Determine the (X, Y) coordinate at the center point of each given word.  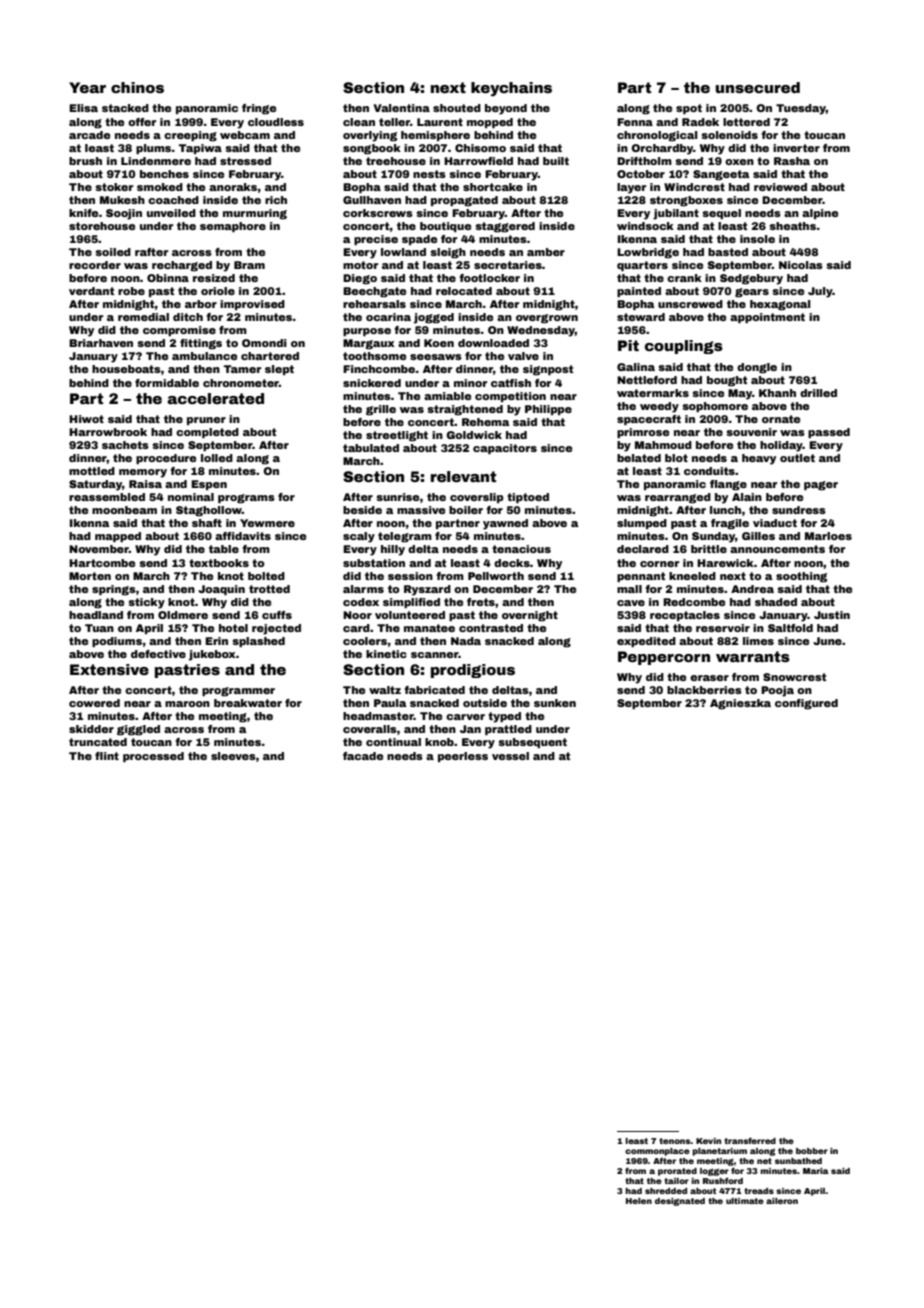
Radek (700, 122)
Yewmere (267, 523)
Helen (639, 1201)
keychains (511, 89)
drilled (818, 393)
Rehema (486, 422)
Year (87, 87)
